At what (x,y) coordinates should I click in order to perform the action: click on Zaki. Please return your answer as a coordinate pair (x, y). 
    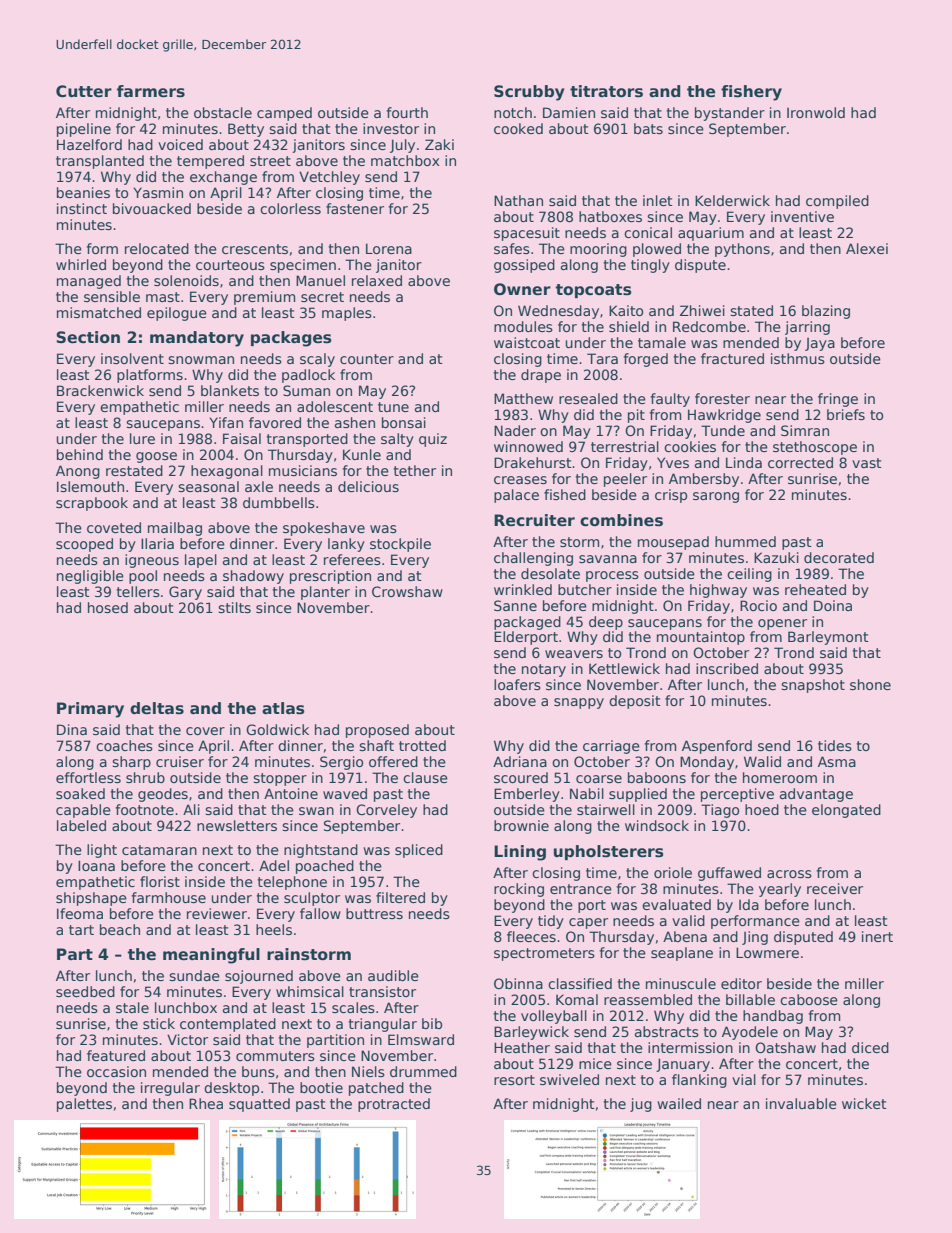
    Looking at the image, I should click on (439, 144).
